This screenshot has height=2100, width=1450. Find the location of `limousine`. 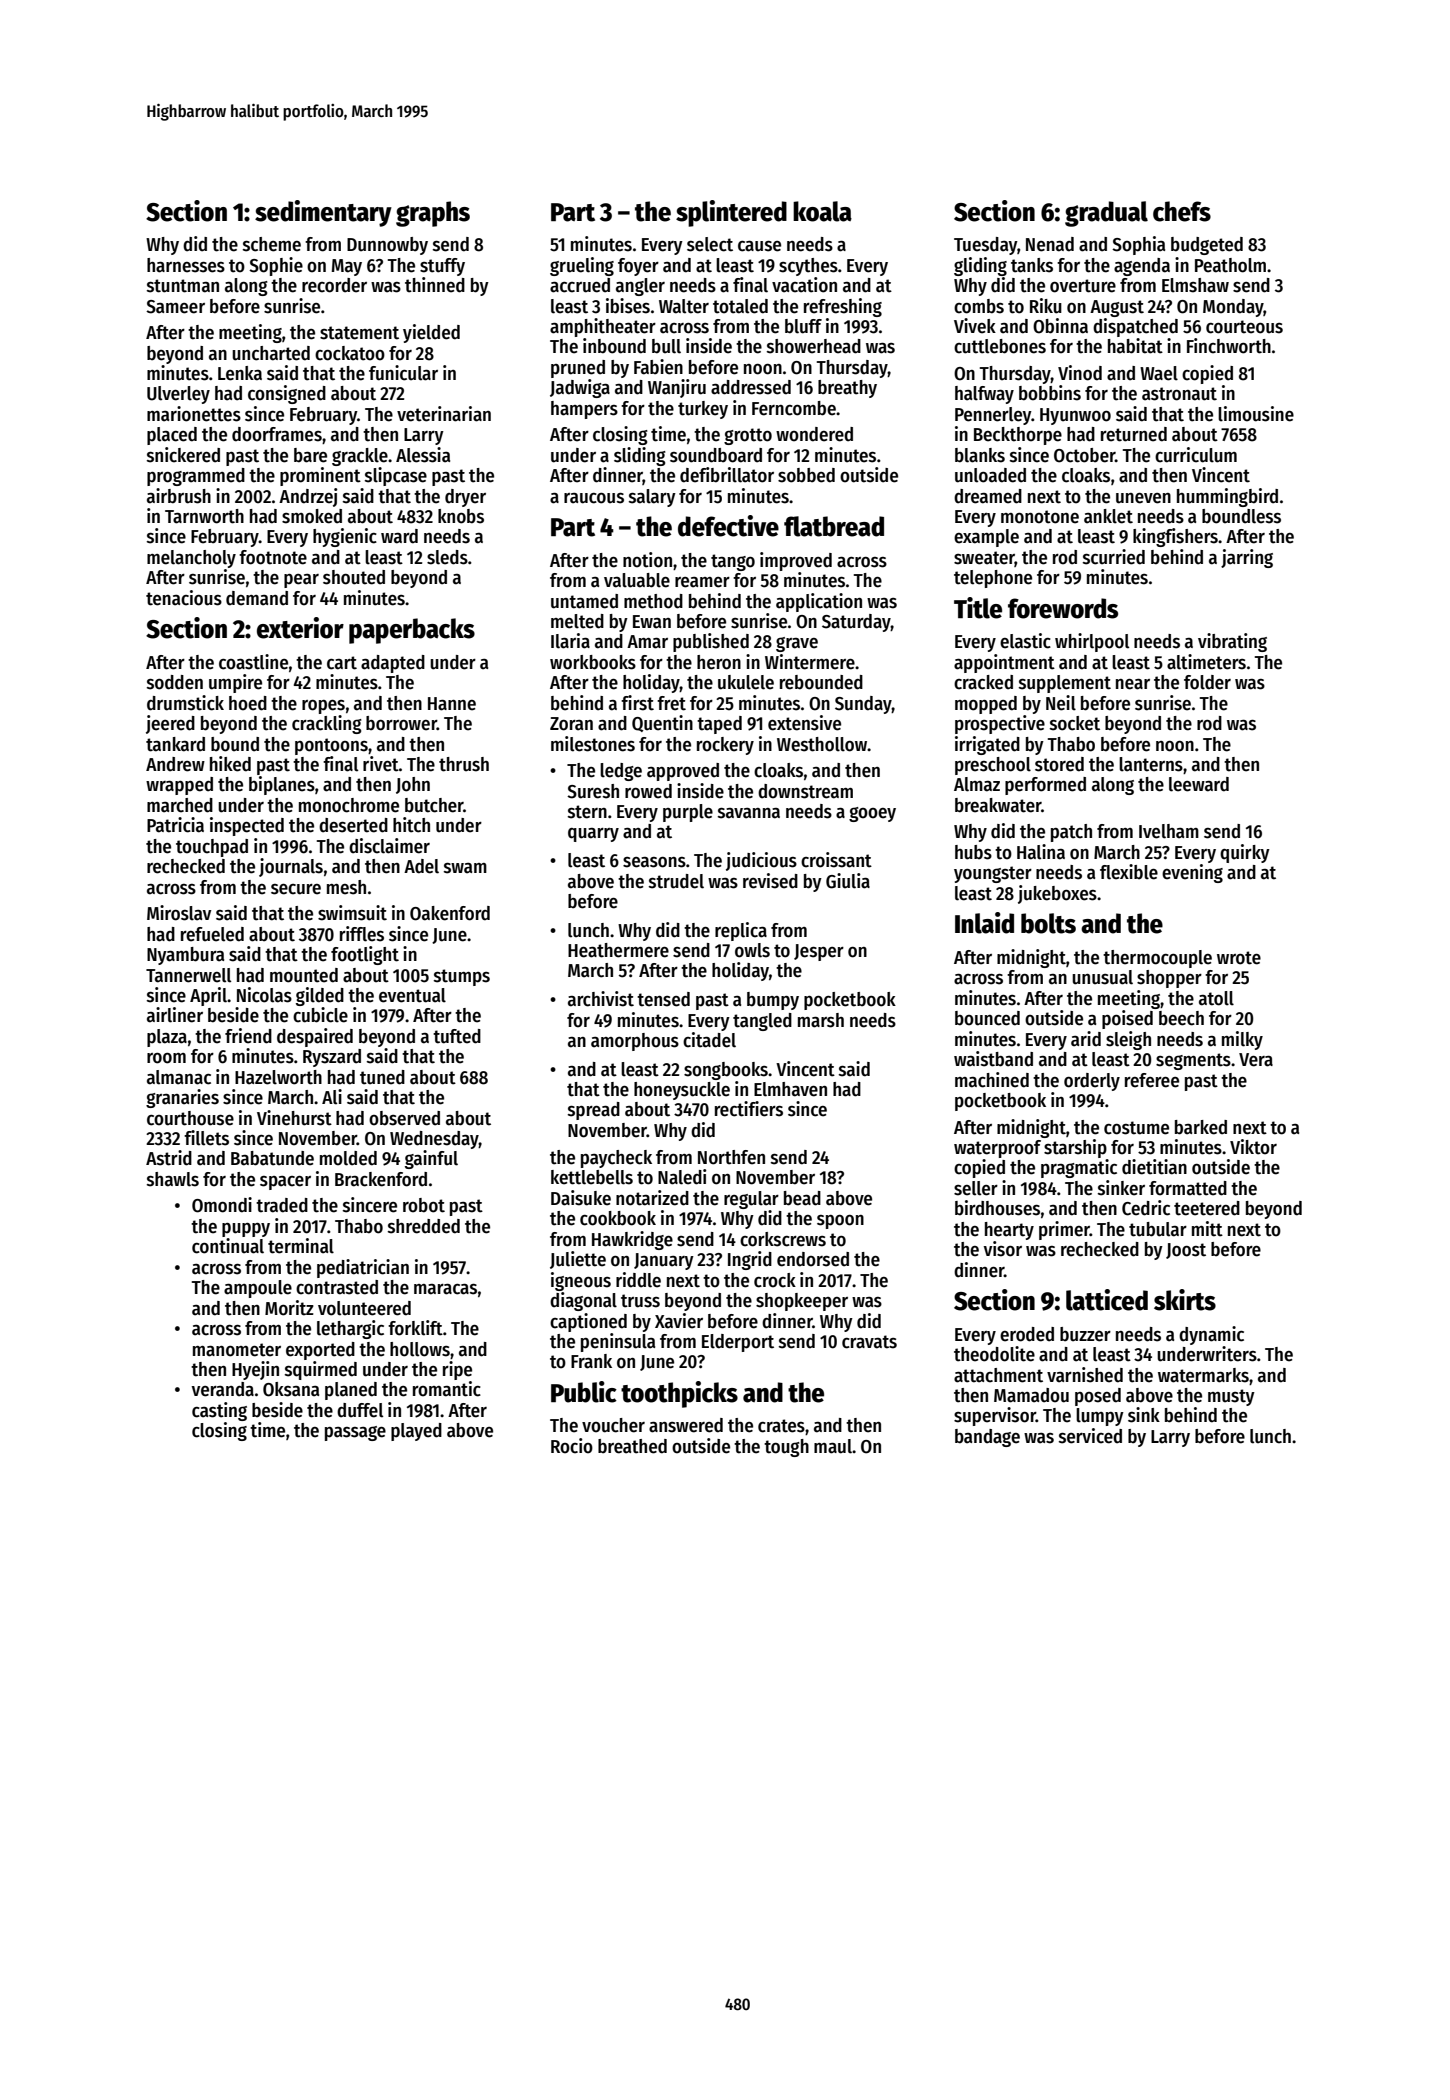

limousine is located at coordinates (1256, 414).
